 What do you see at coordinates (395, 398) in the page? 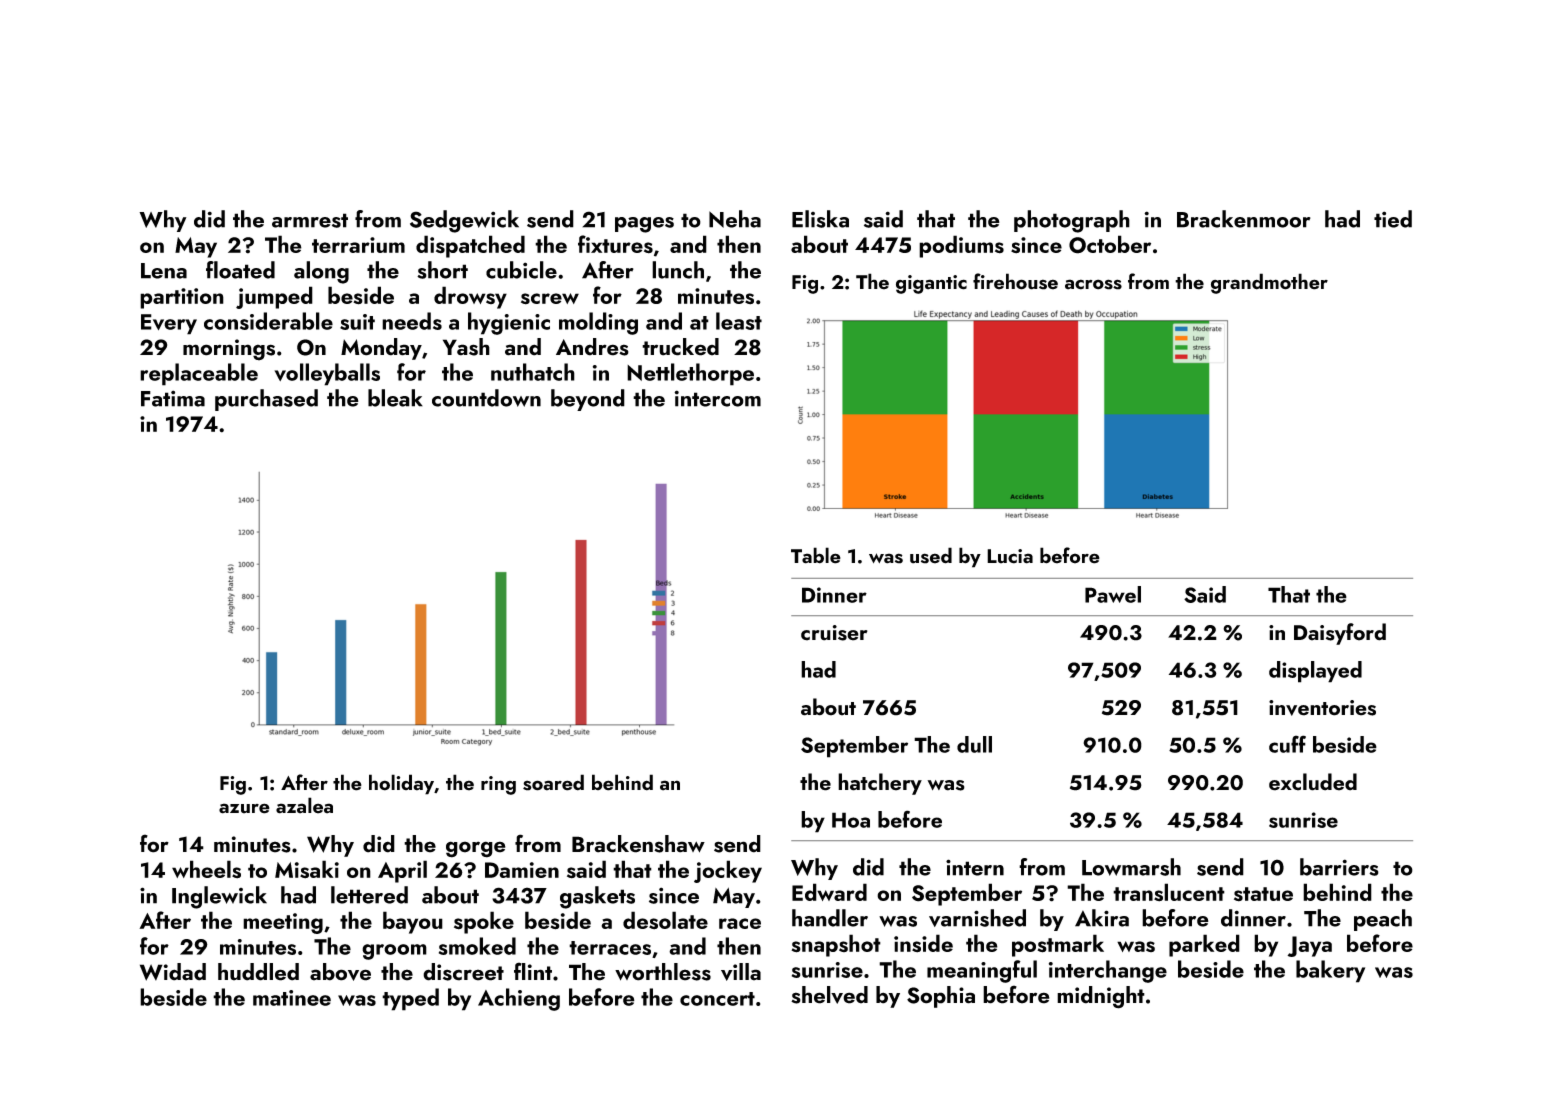
I see `bleak` at bounding box center [395, 398].
